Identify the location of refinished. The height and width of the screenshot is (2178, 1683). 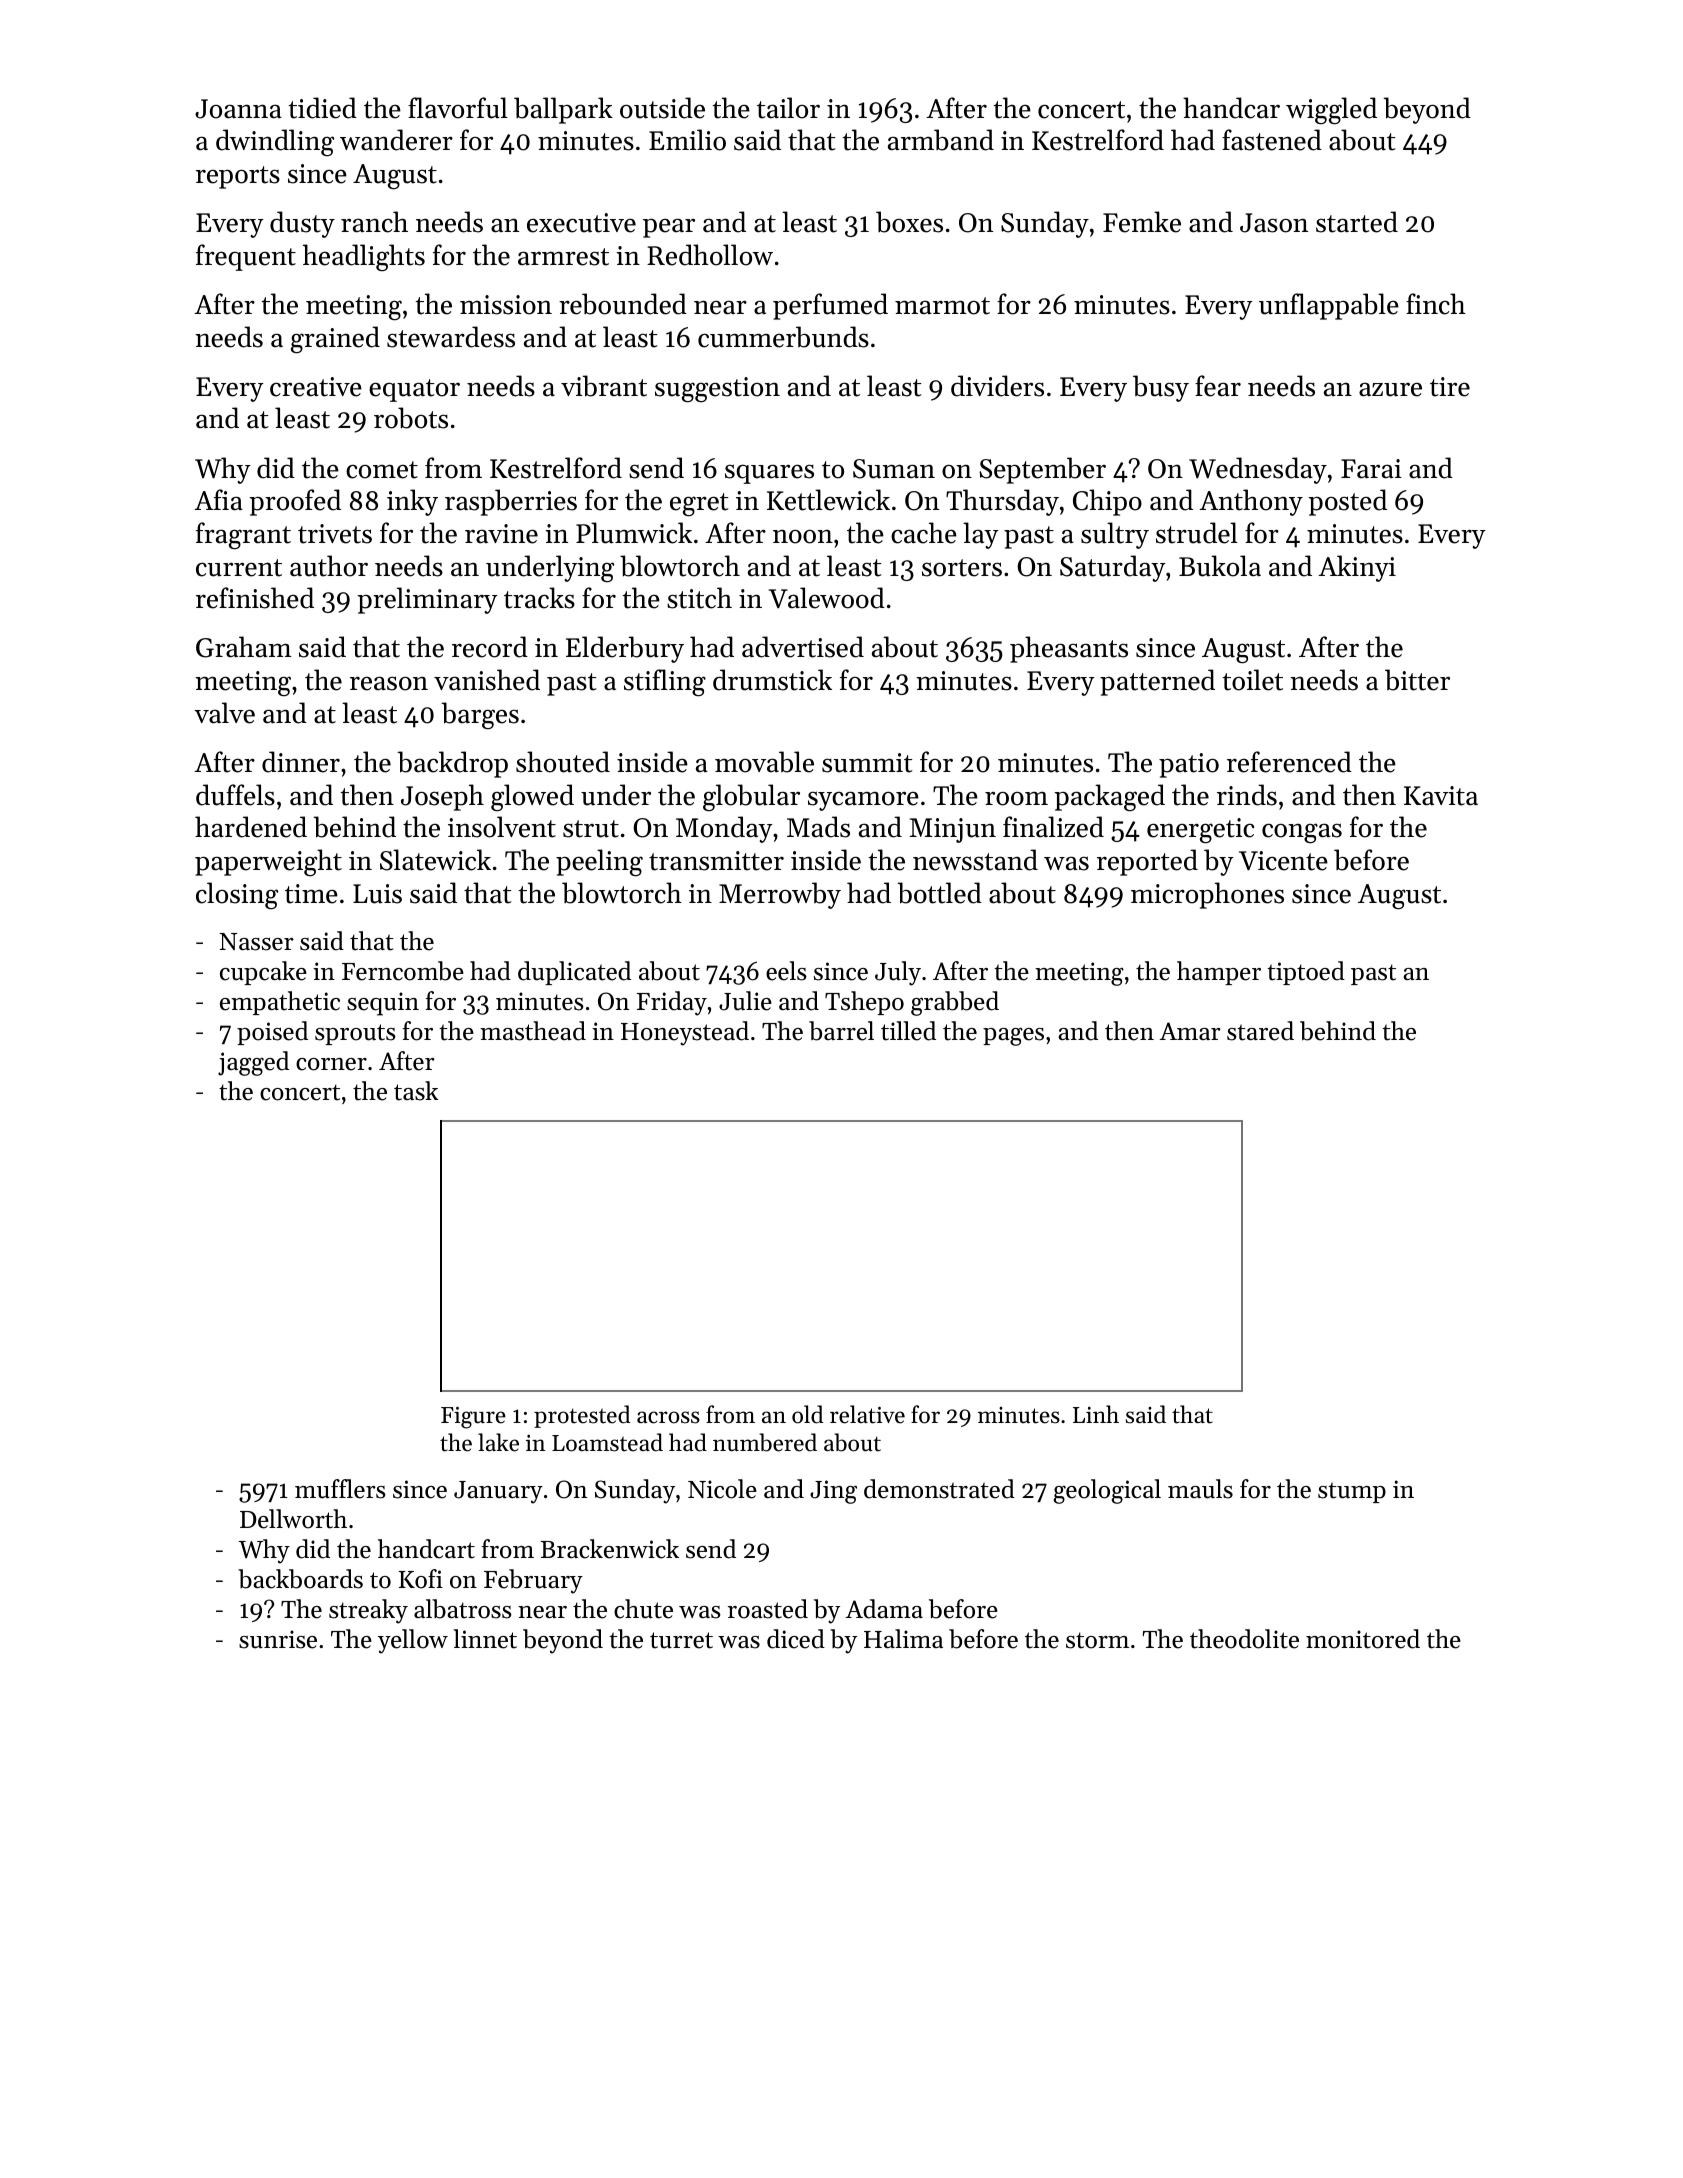
(255, 598).
